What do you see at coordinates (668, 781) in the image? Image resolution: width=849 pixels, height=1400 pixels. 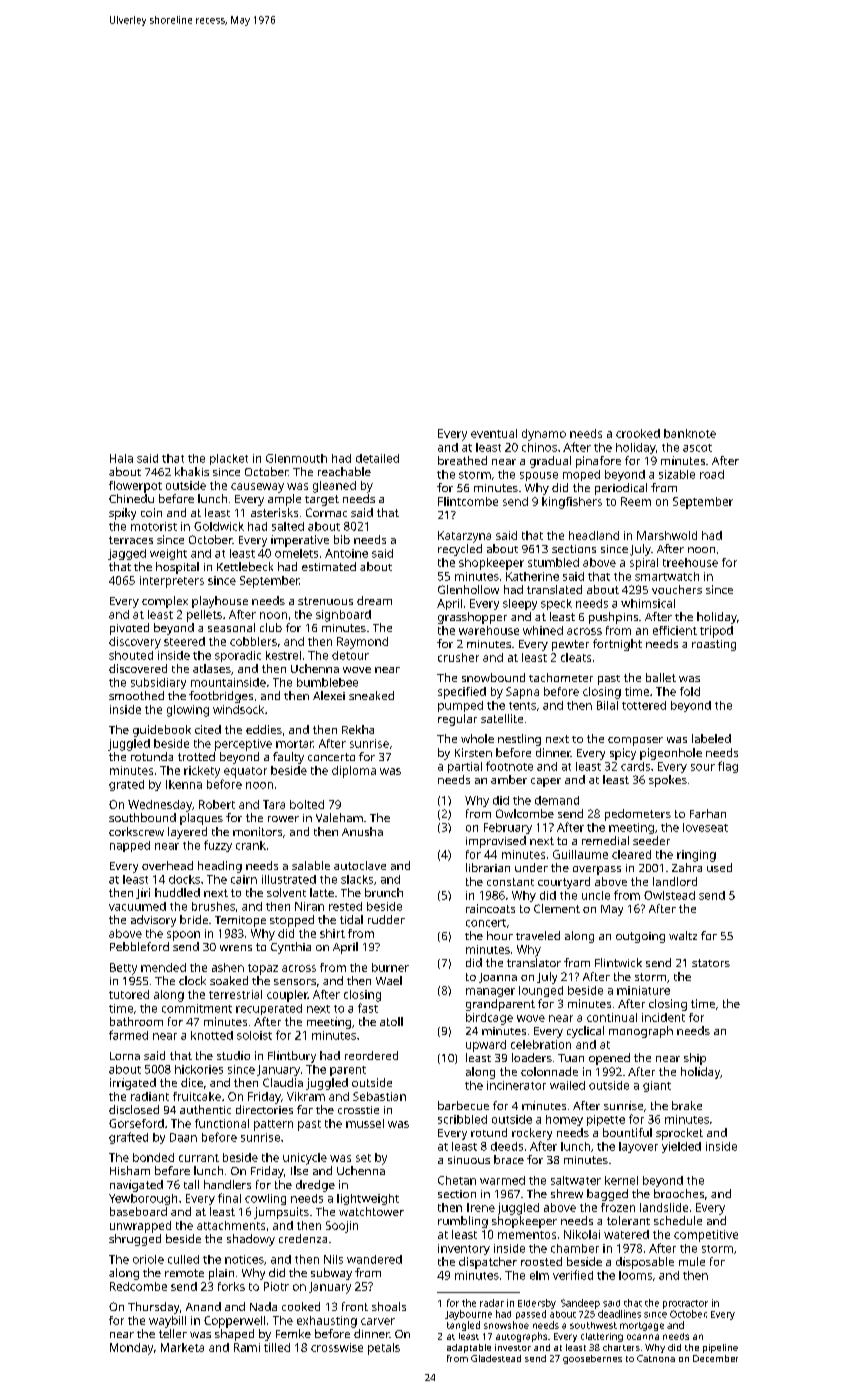 I see `spokes` at bounding box center [668, 781].
